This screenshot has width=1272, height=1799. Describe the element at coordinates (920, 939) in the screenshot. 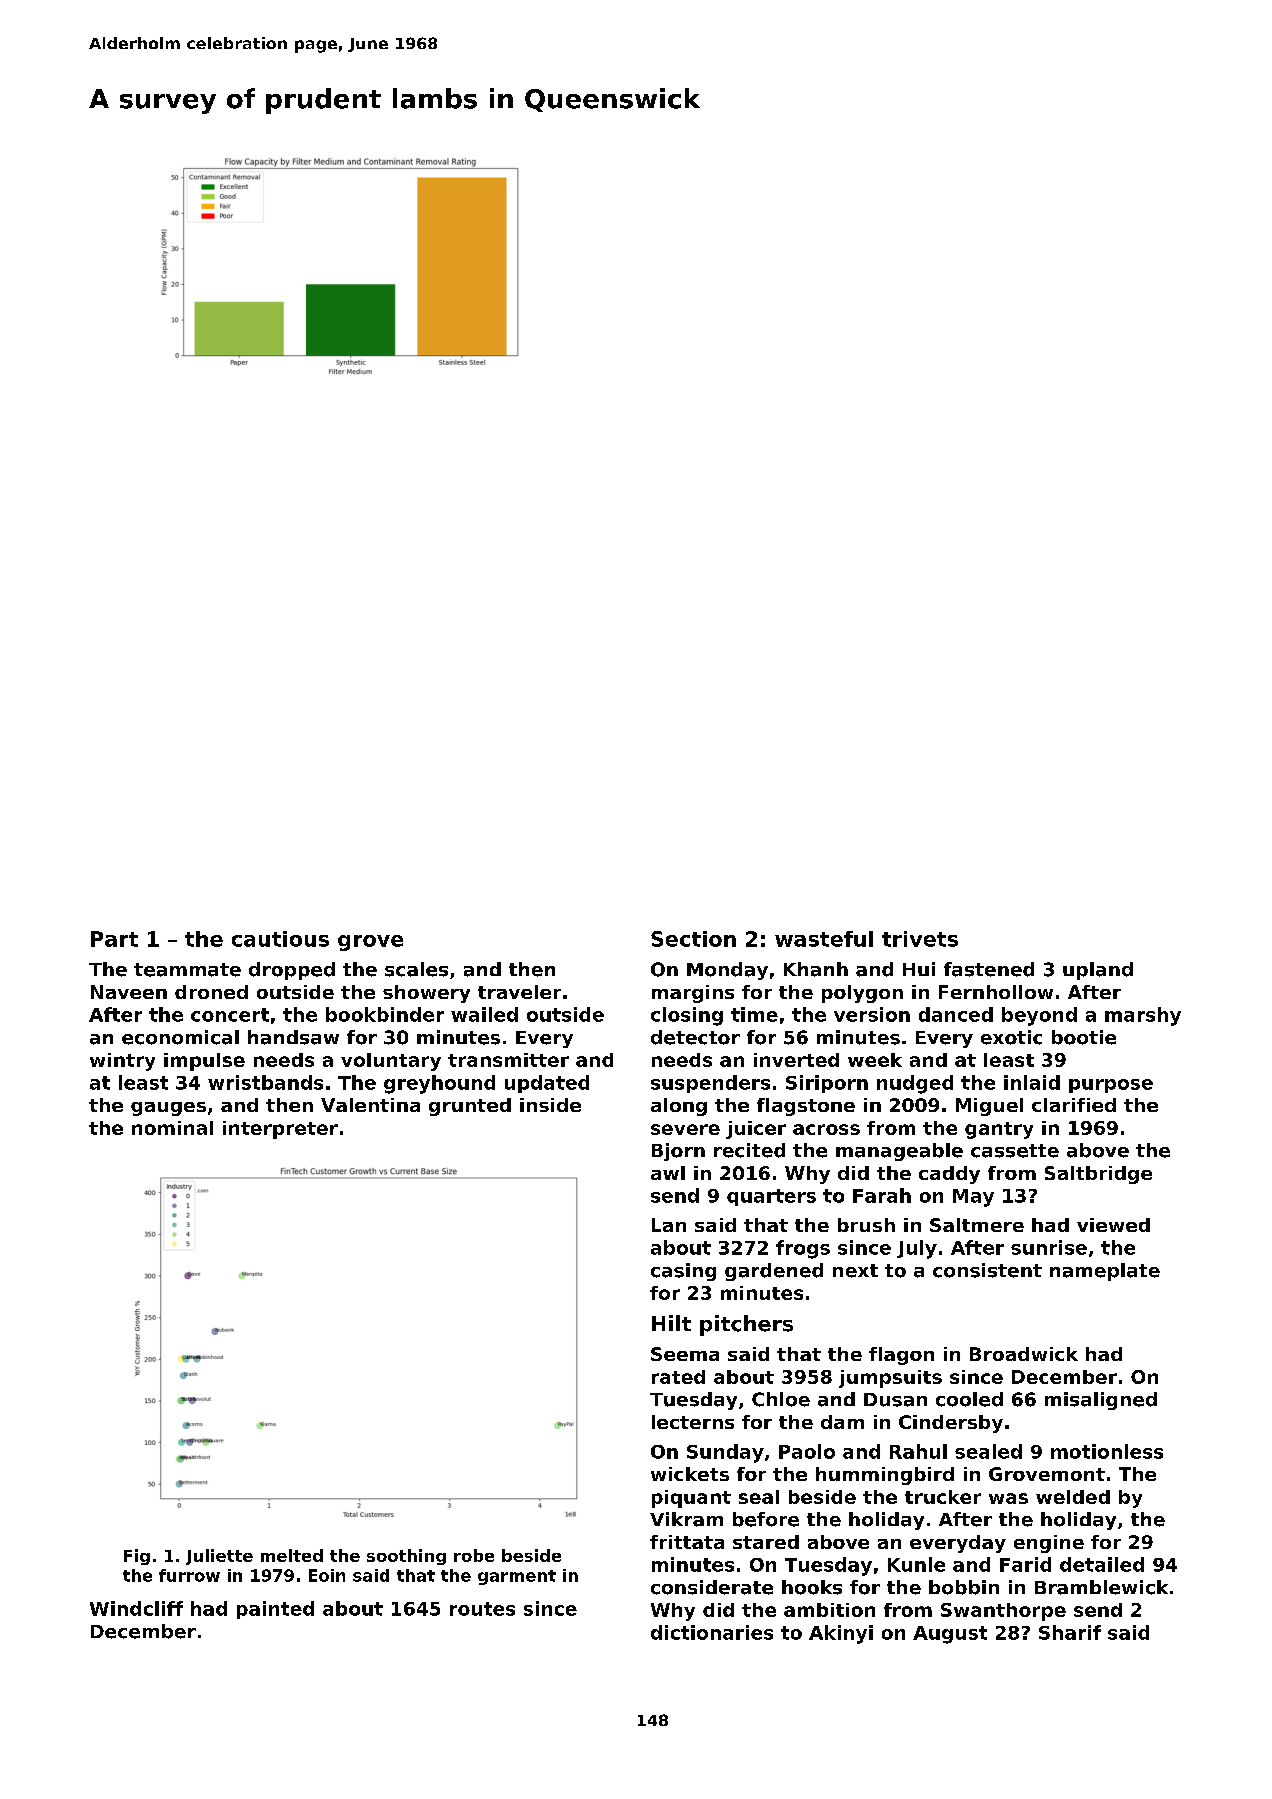

I see `trivets` at that location.
